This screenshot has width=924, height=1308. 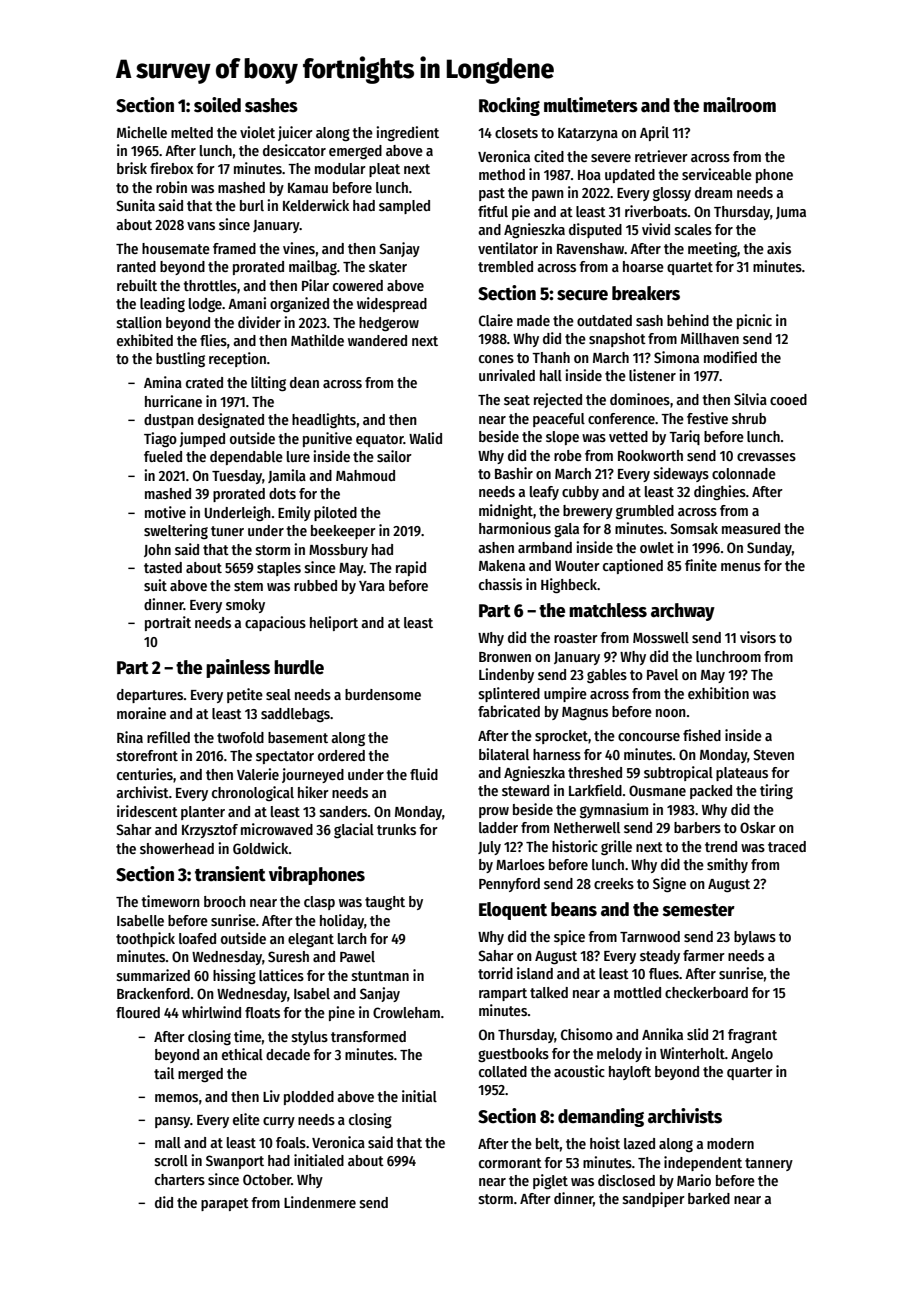 What do you see at coordinates (388, 266) in the screenshot?
I see `skater` at bounding box center [388, 266].
